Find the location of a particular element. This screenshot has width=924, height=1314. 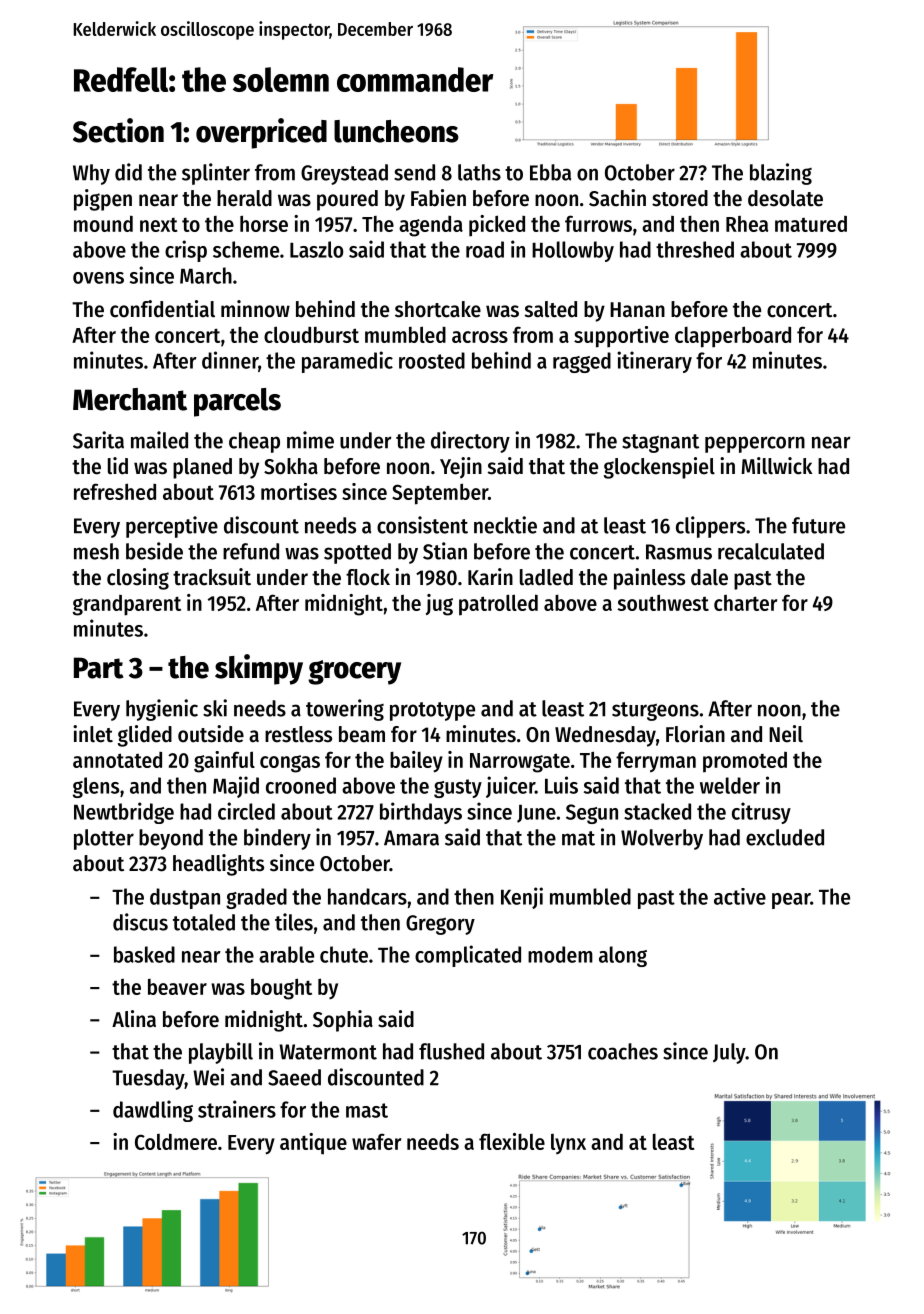

coaches is located at coordinates (623, 1051).
